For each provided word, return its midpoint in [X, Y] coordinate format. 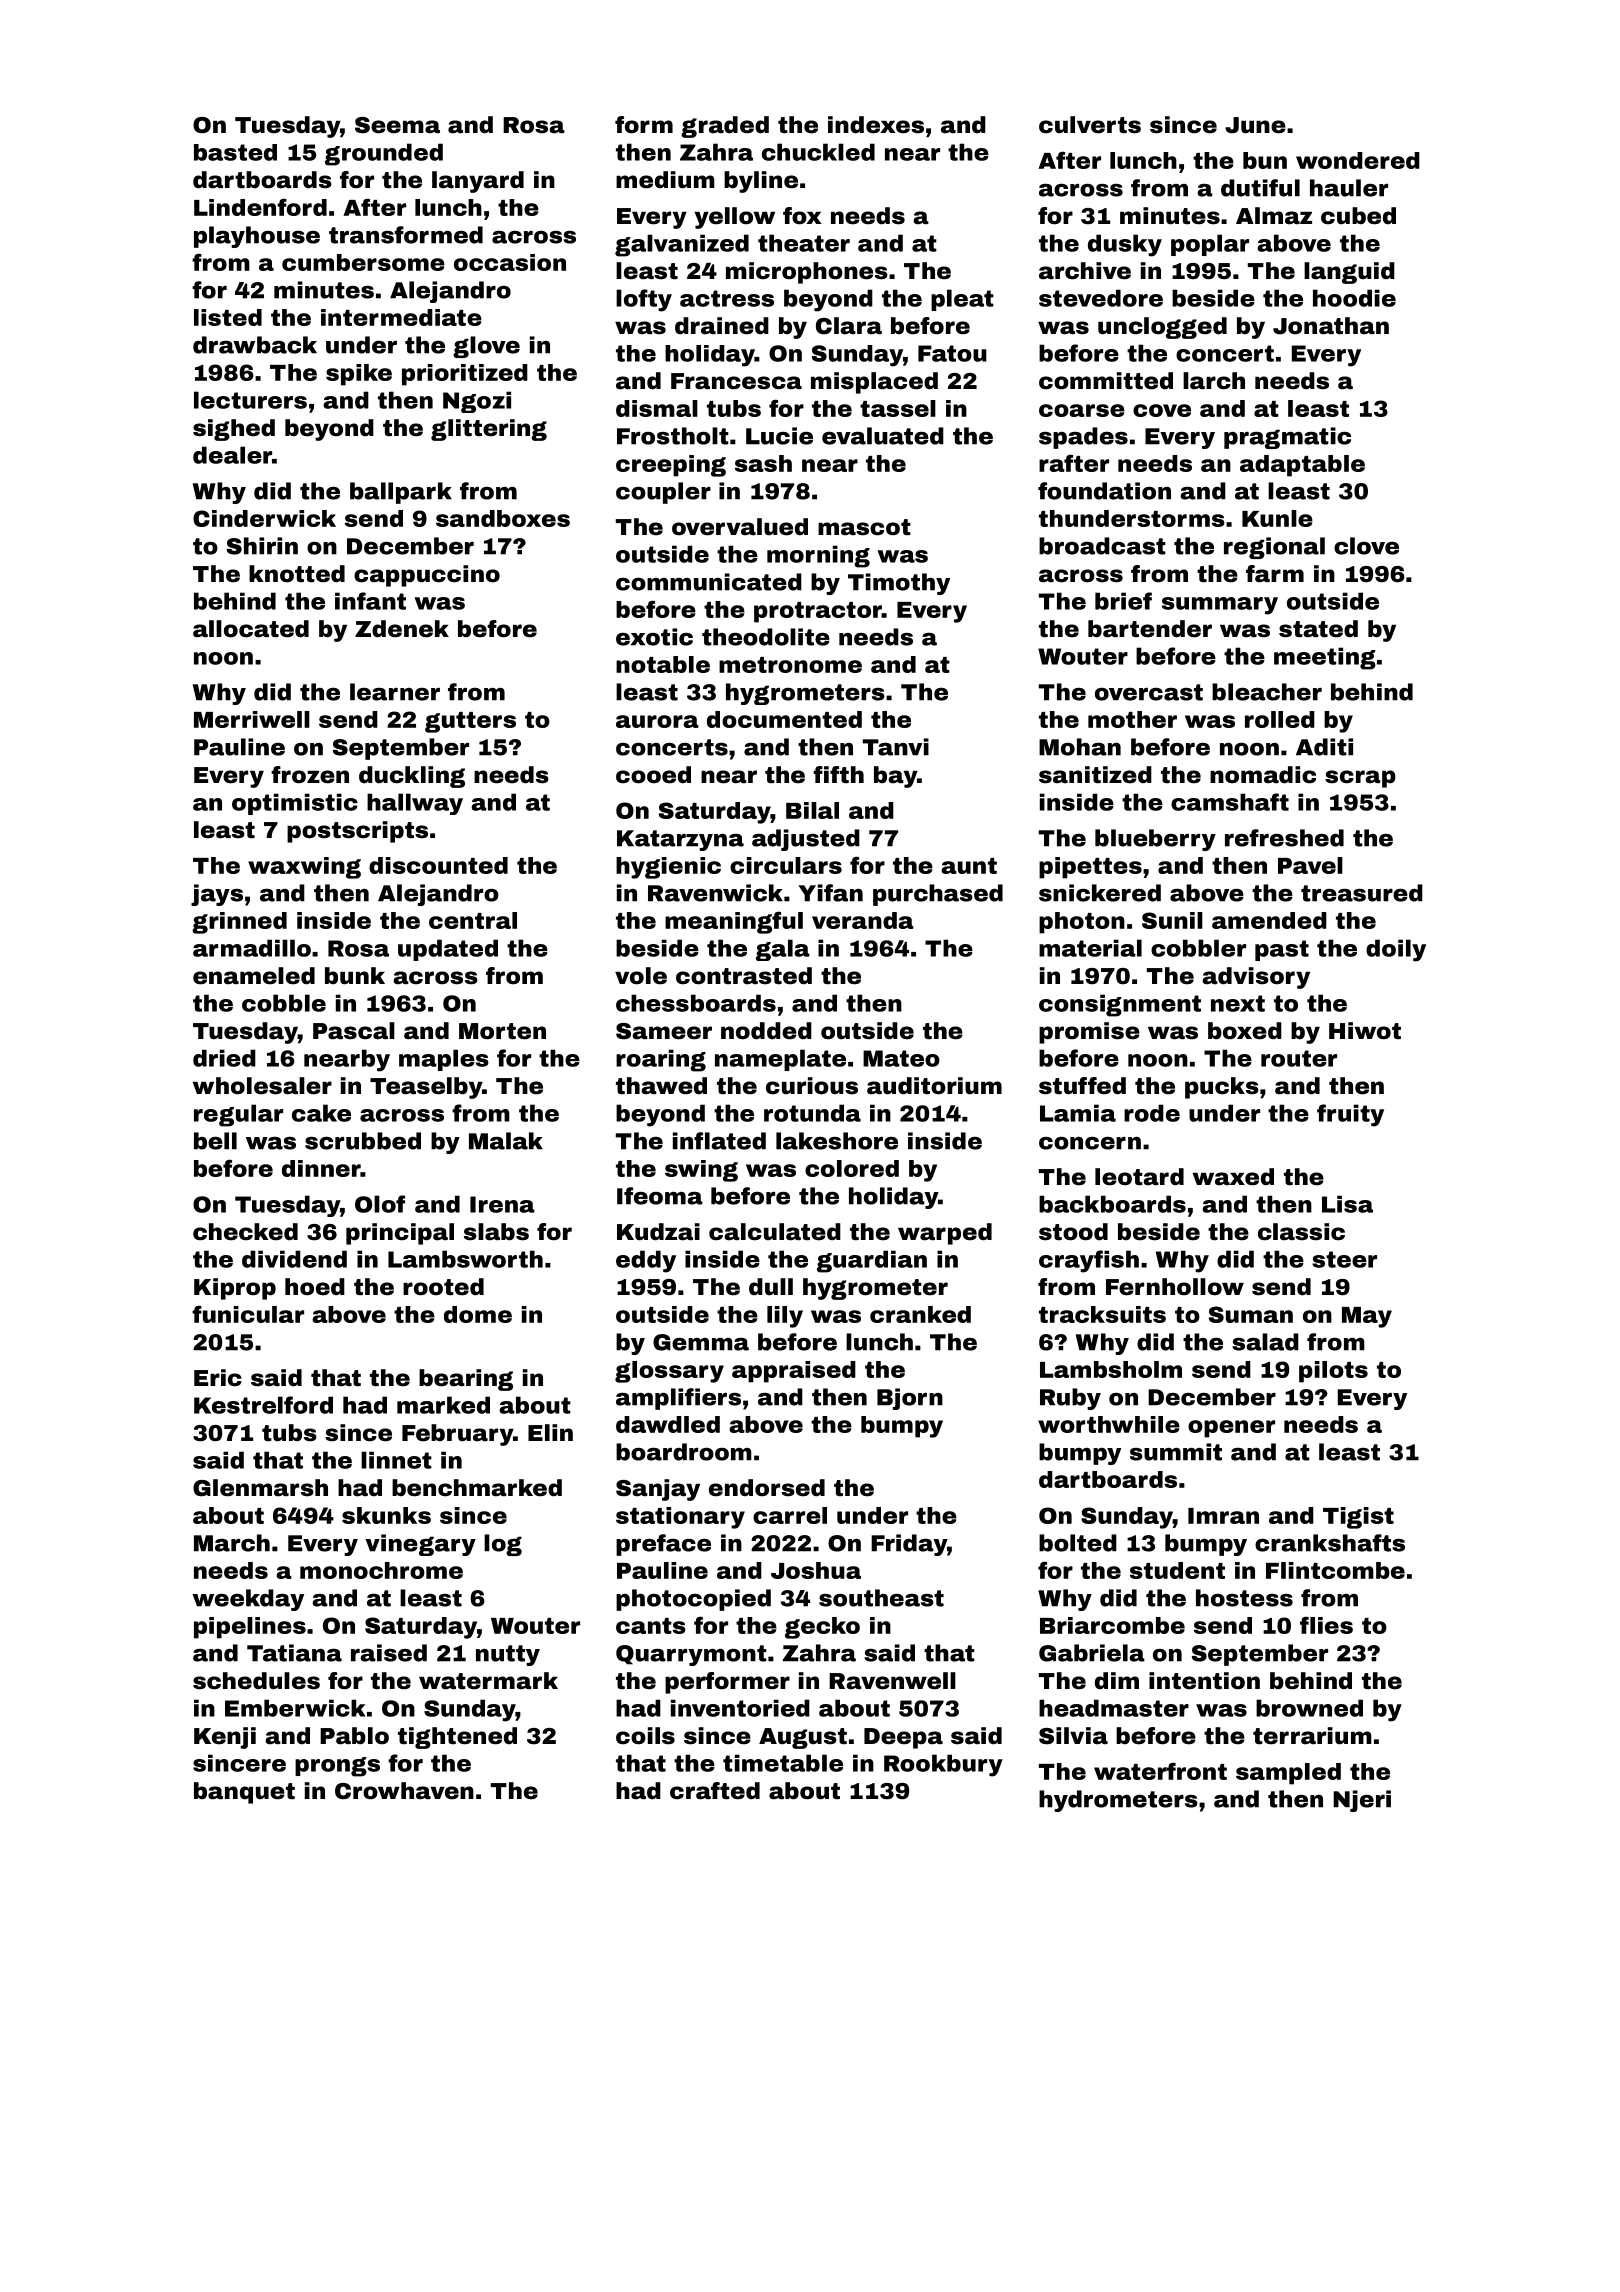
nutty [508, 1655]
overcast [1149, 692]
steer [1344, 1259]
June [1255, 125]
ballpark [401, 493]
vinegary [420, 1545]
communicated [709, 582]
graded [725, 127]
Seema [397, 125]
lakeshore [837, 1141]
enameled [254, 976]
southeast [881, 1598]
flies [1326, 1625]
